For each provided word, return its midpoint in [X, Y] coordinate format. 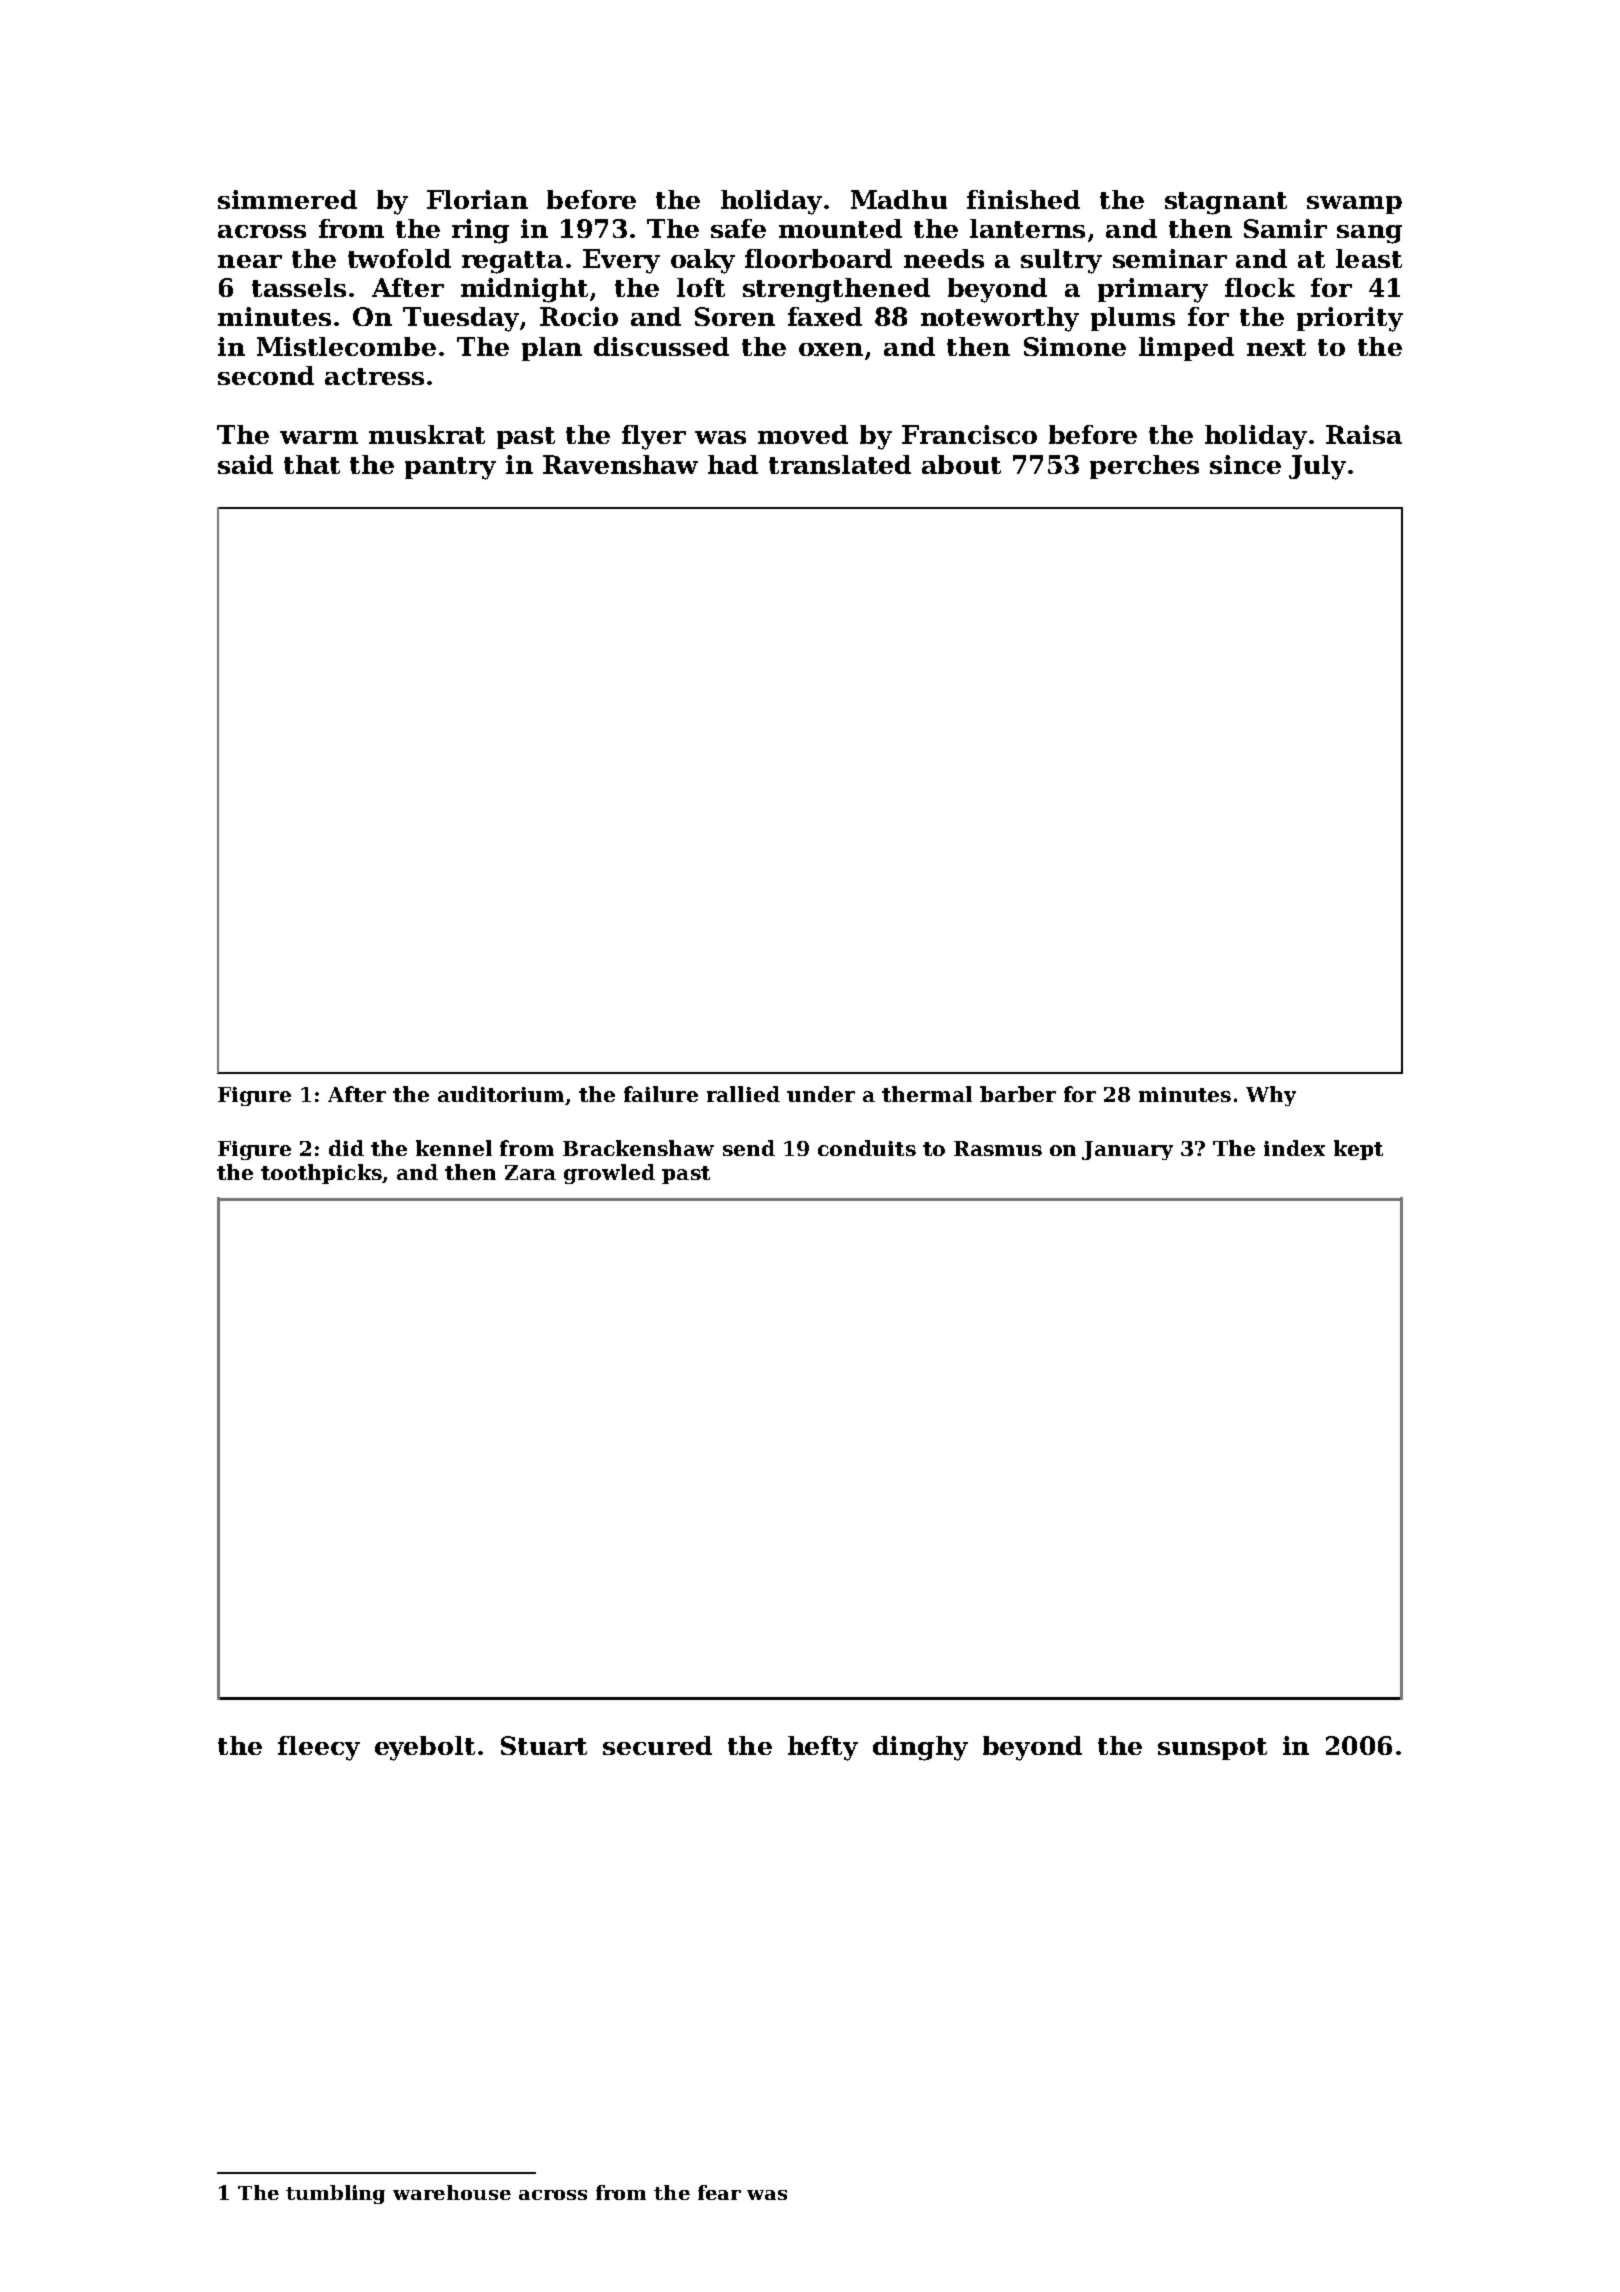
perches [1144, 467]
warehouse [452, 2192]
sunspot [1212, 1749]
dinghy [920, 1748]
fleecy [319, 1748]
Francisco [969, 434]
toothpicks [321, 1174]
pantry [450, 468]
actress [374, 376]
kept [1358, 1150]
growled [609, 1174]
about [961, 464]
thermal [927, 1094]
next [1276, 347]
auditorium [501, 1094]
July [1317, 467]
